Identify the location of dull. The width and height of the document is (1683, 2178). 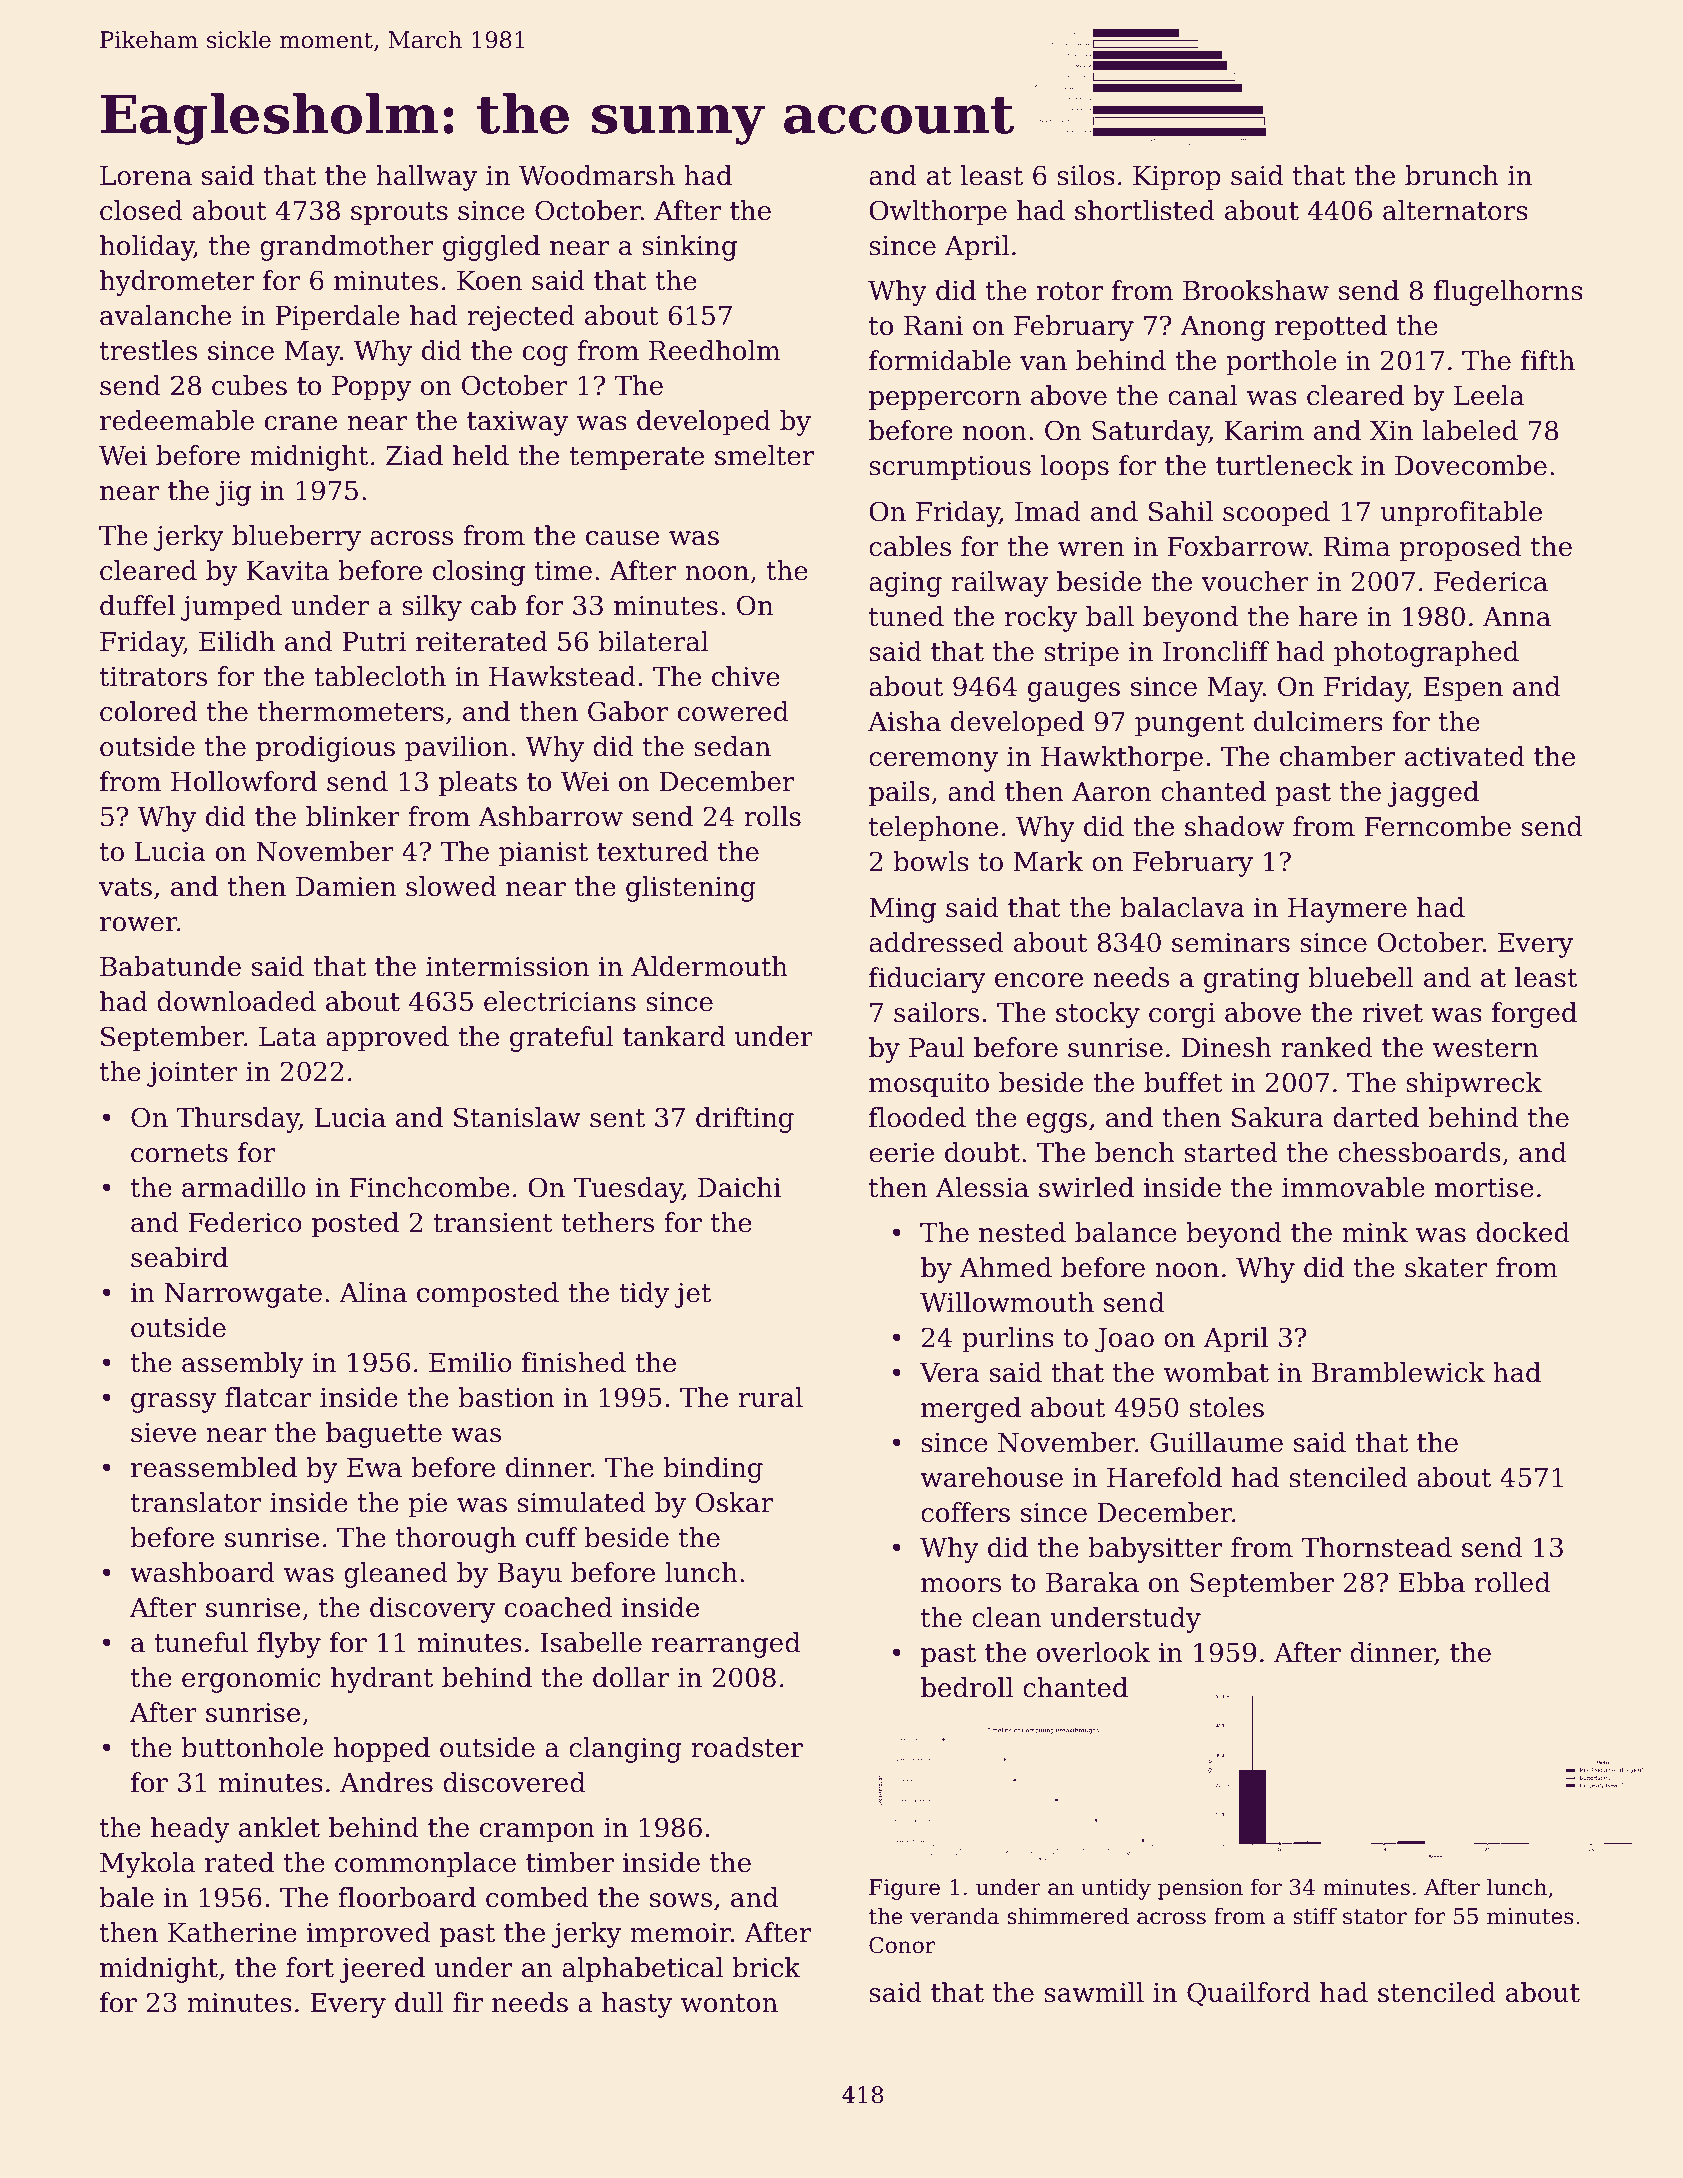
(419, 2002).
